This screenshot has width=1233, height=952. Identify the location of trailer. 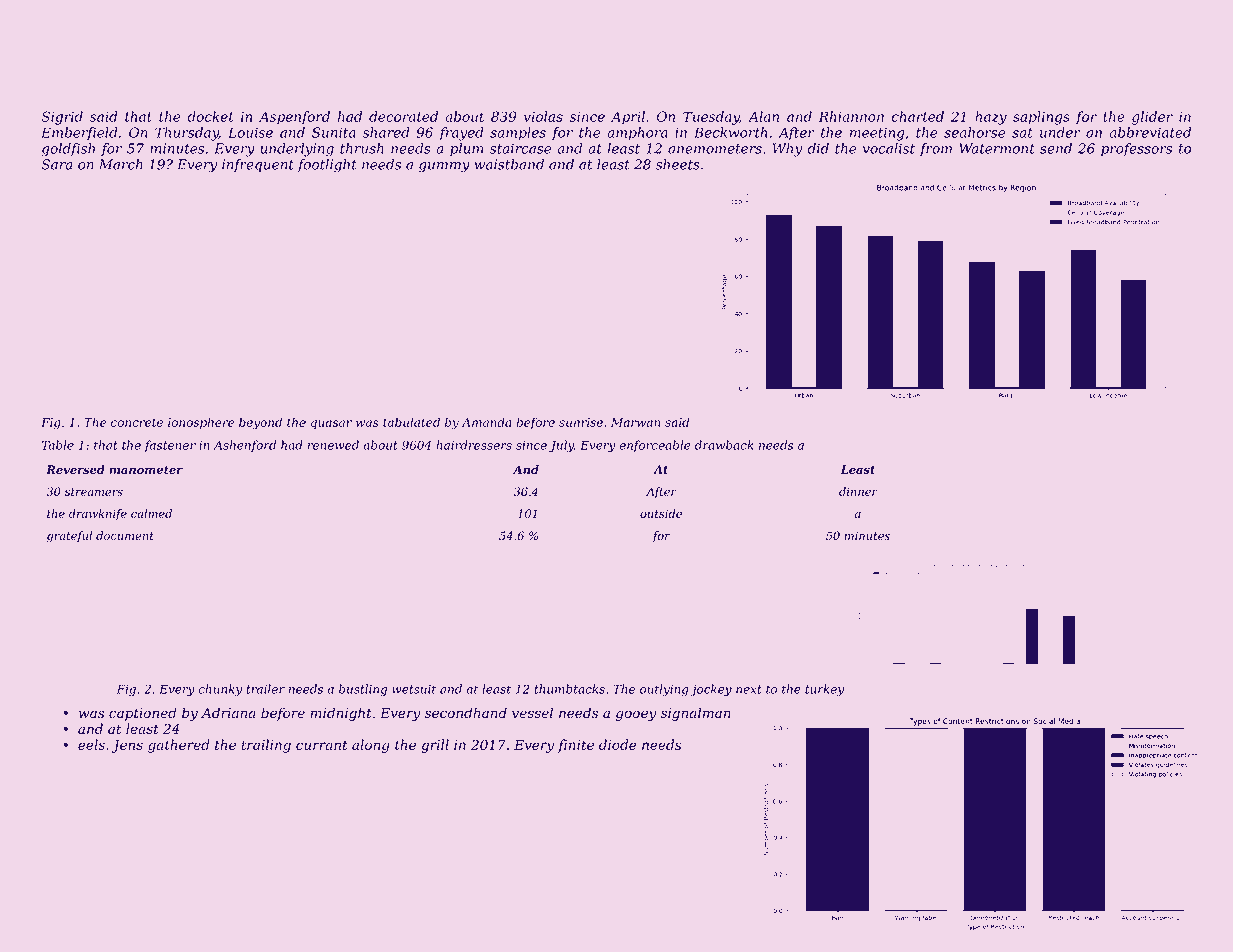
(265, 689).
